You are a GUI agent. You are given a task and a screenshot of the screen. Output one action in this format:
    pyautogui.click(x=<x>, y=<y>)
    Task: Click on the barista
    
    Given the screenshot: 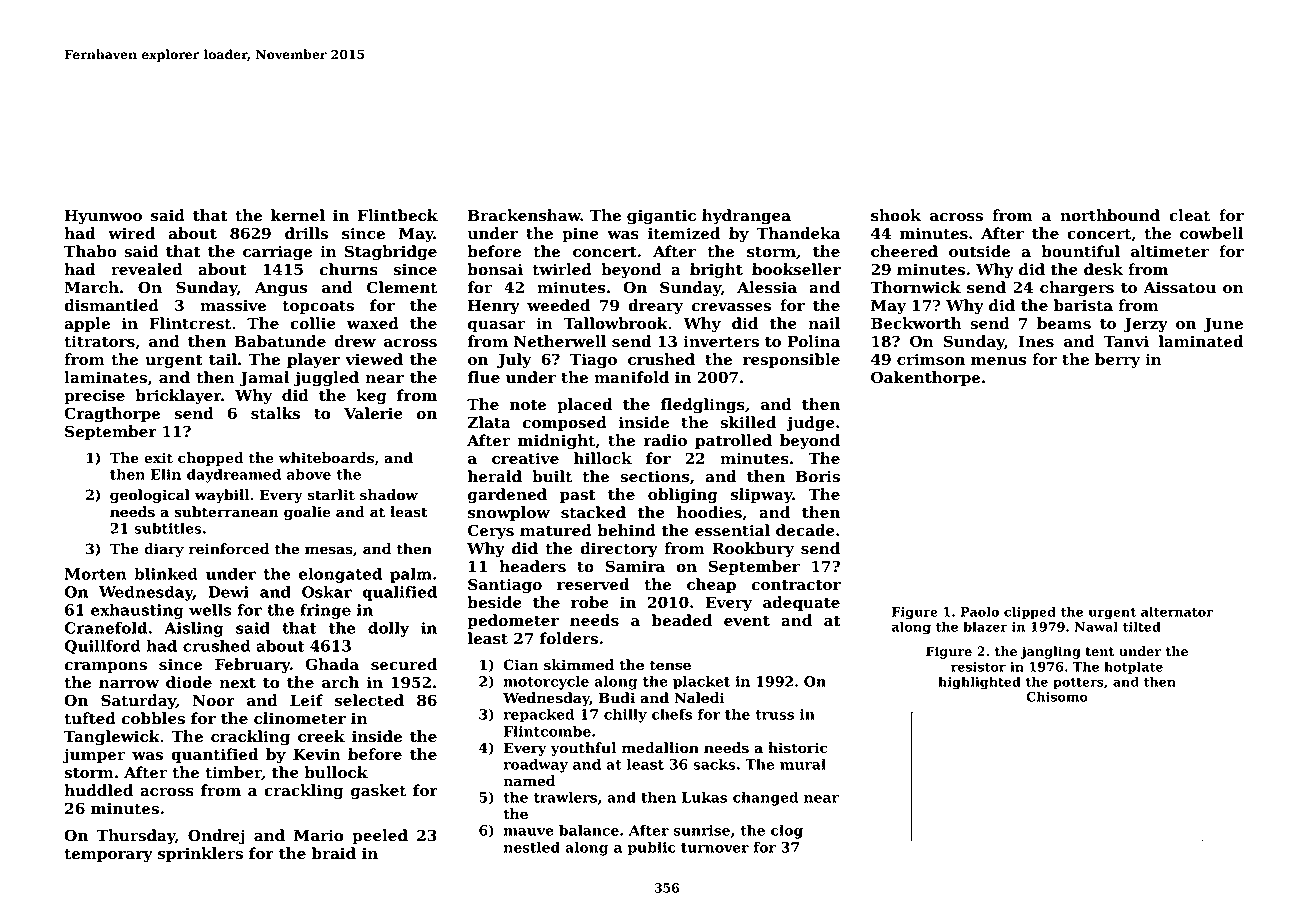 What is the action you would take?
    pyautogui.click(x=1083, y=305)
